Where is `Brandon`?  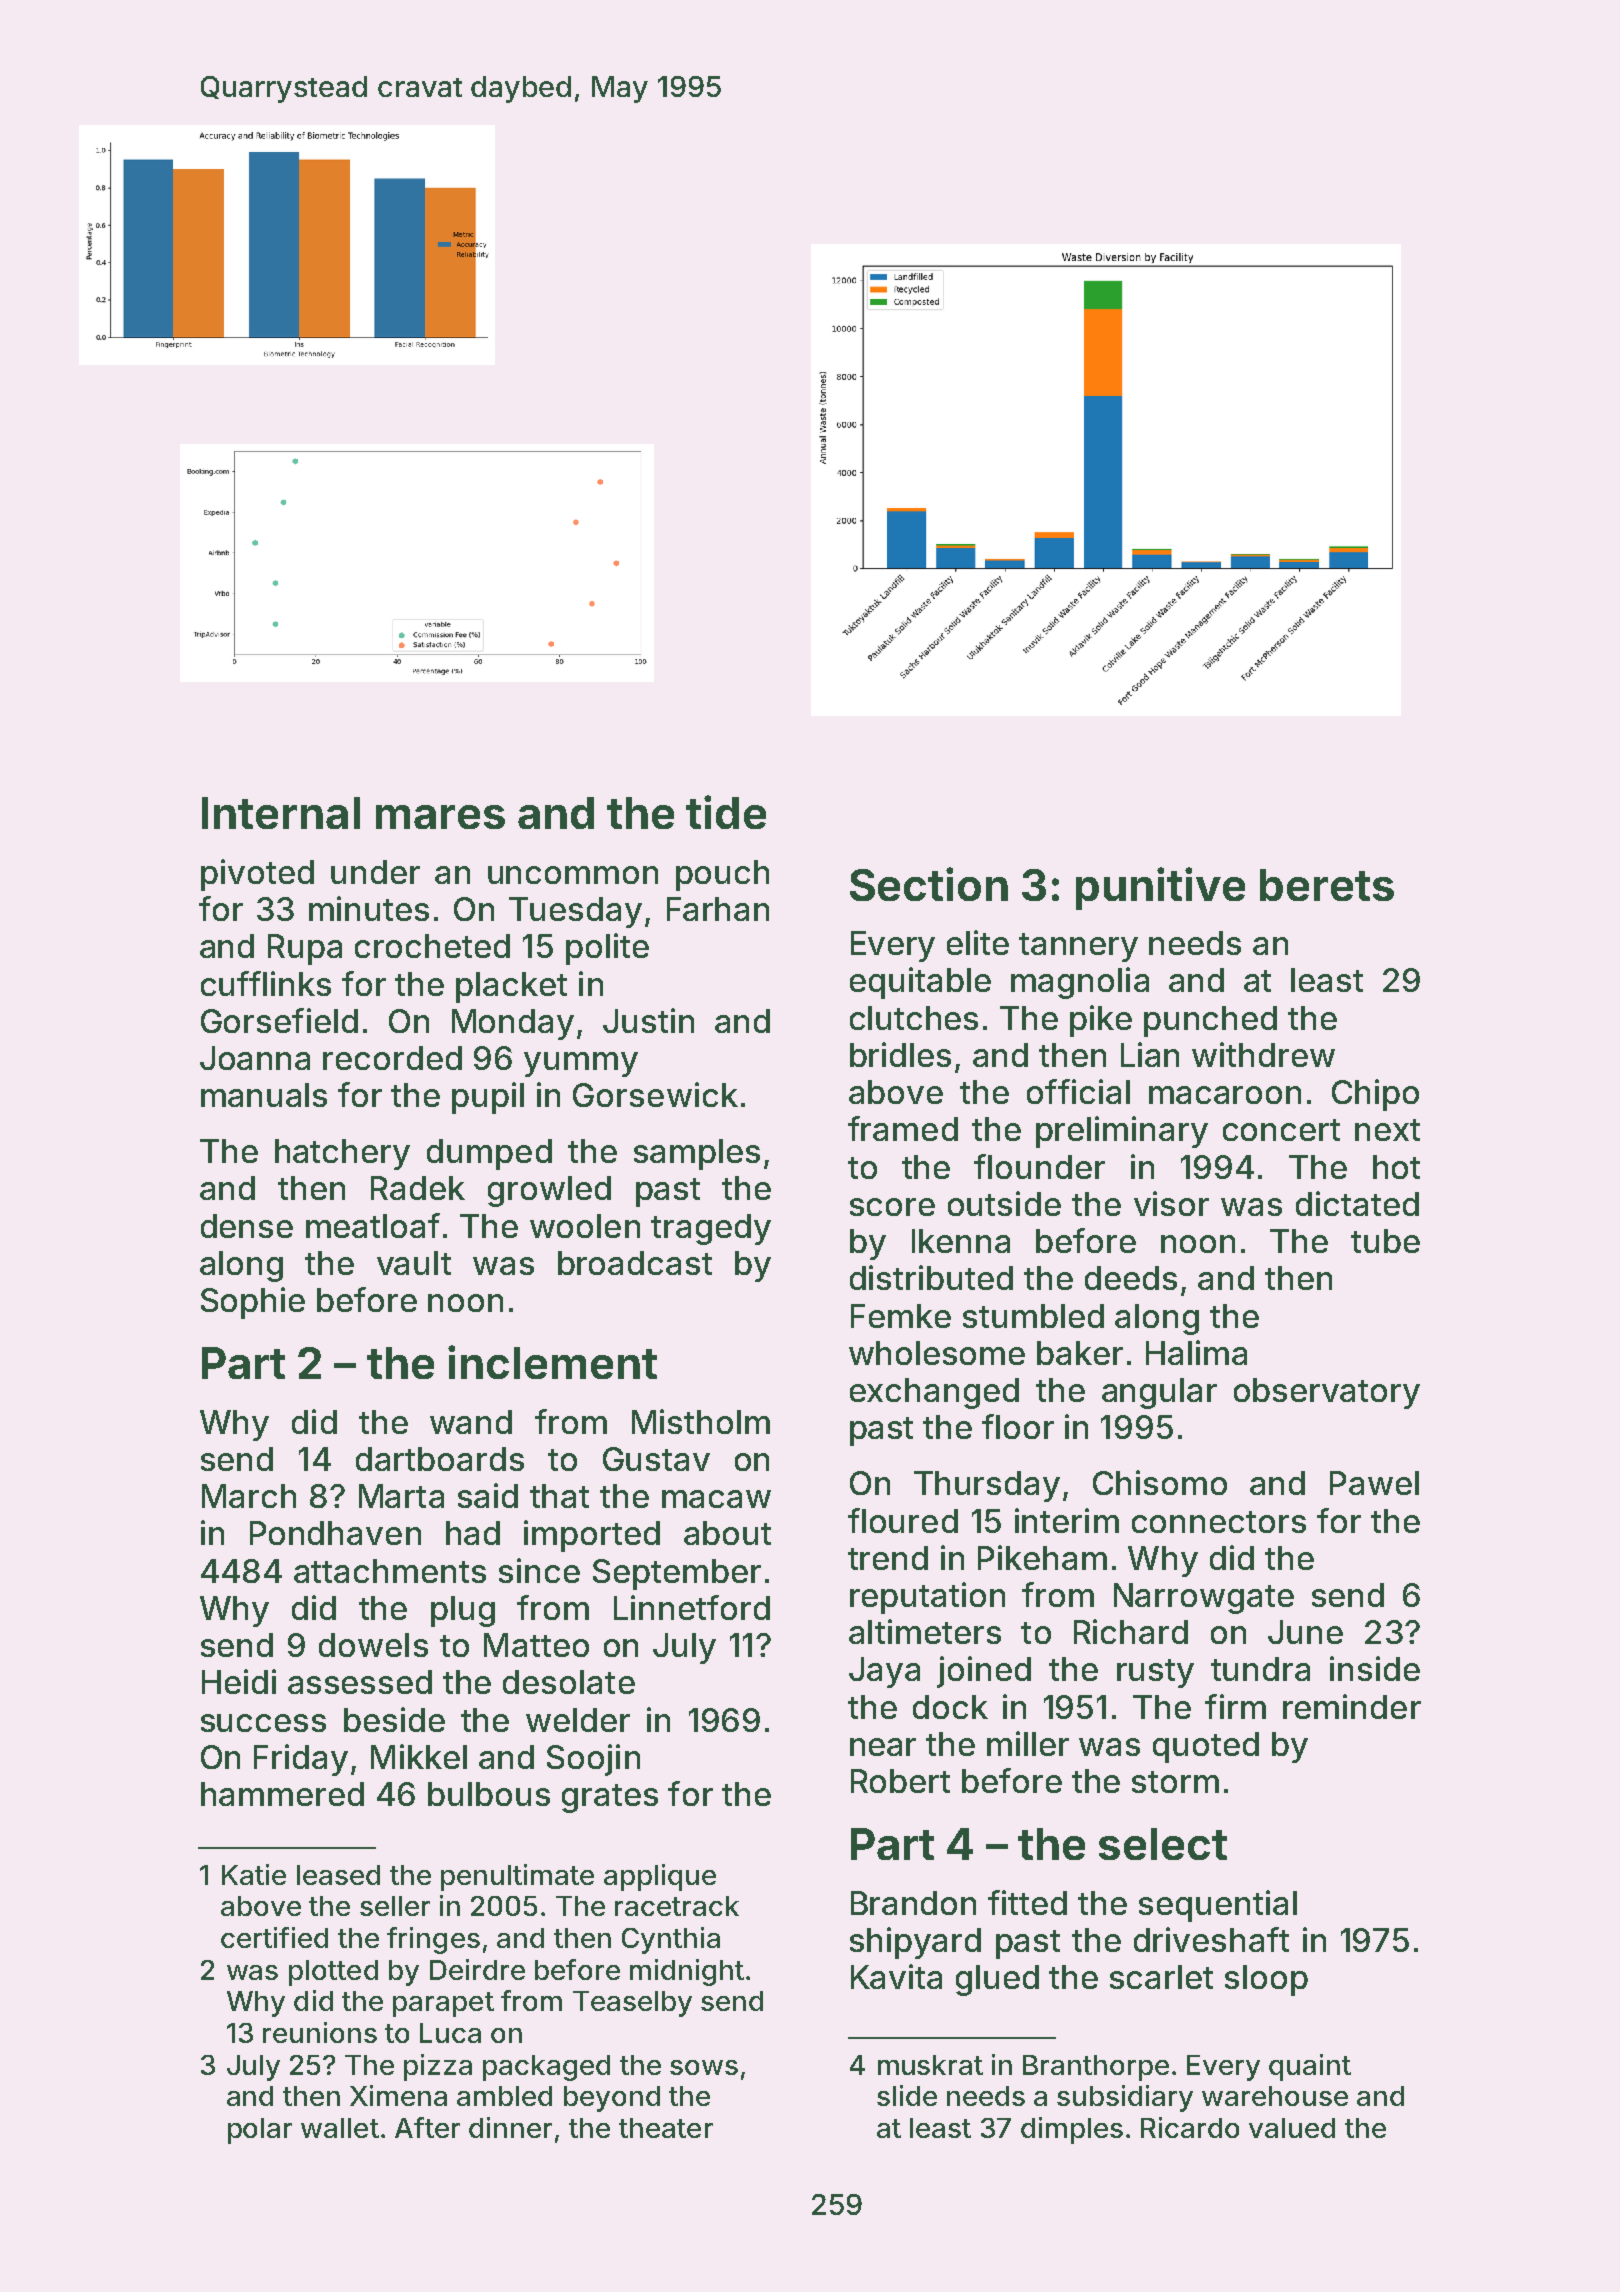 Brandon is located at coordinates (913, 1903).
